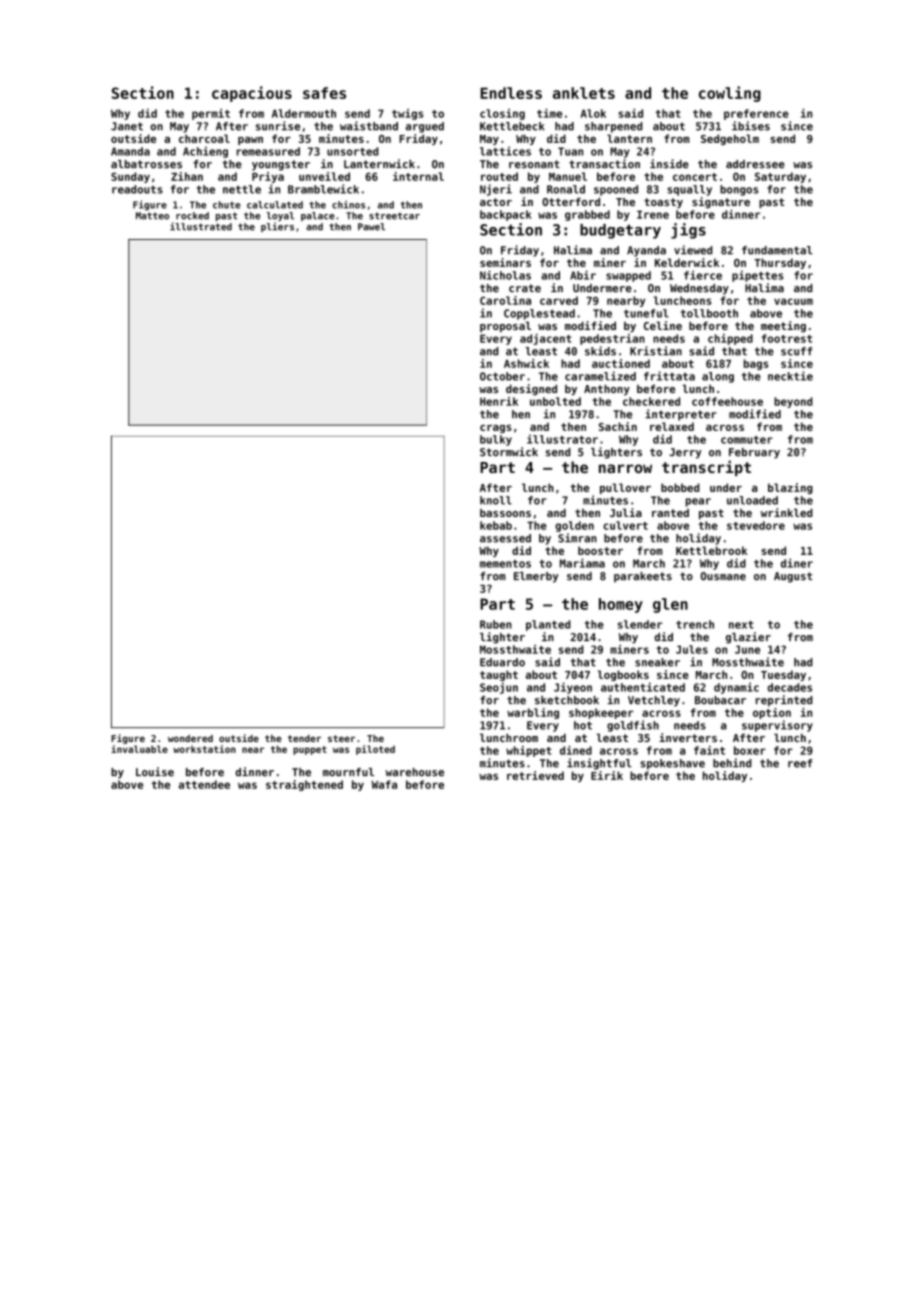 This page has height=1308, width=924. I want to click on Endless, so click(511, 93).
